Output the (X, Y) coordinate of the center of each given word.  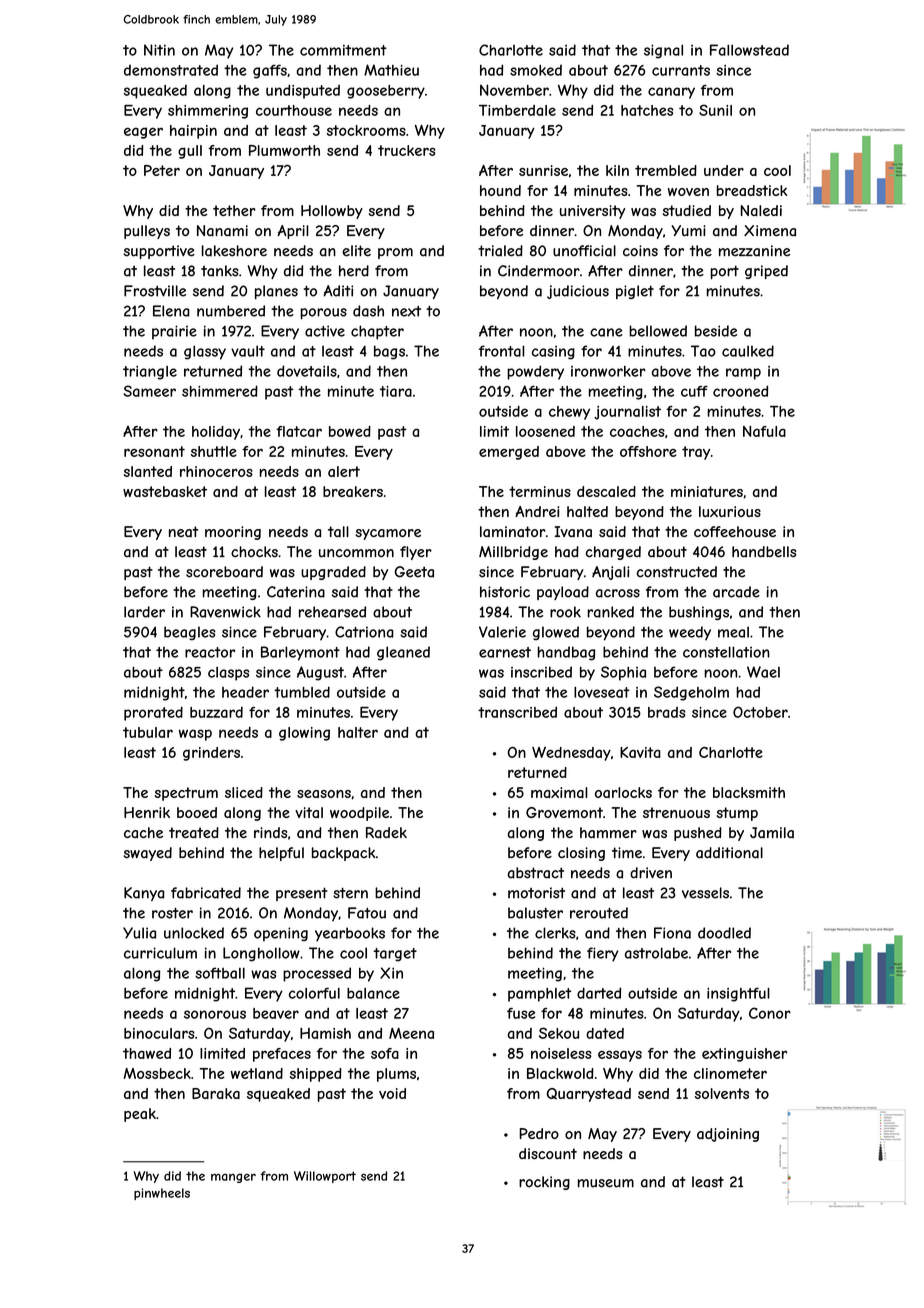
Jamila (772, 832)
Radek (386, 833)
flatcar (299, 431)
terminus (540, 491)
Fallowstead (749, 50)
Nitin (159, 50)
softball (220, 973)
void (392, 1093)
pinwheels (162, 1194)
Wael (763, 672)
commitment (343, 50)
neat (183, 531)
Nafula (764, 431)
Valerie (502, 632)
